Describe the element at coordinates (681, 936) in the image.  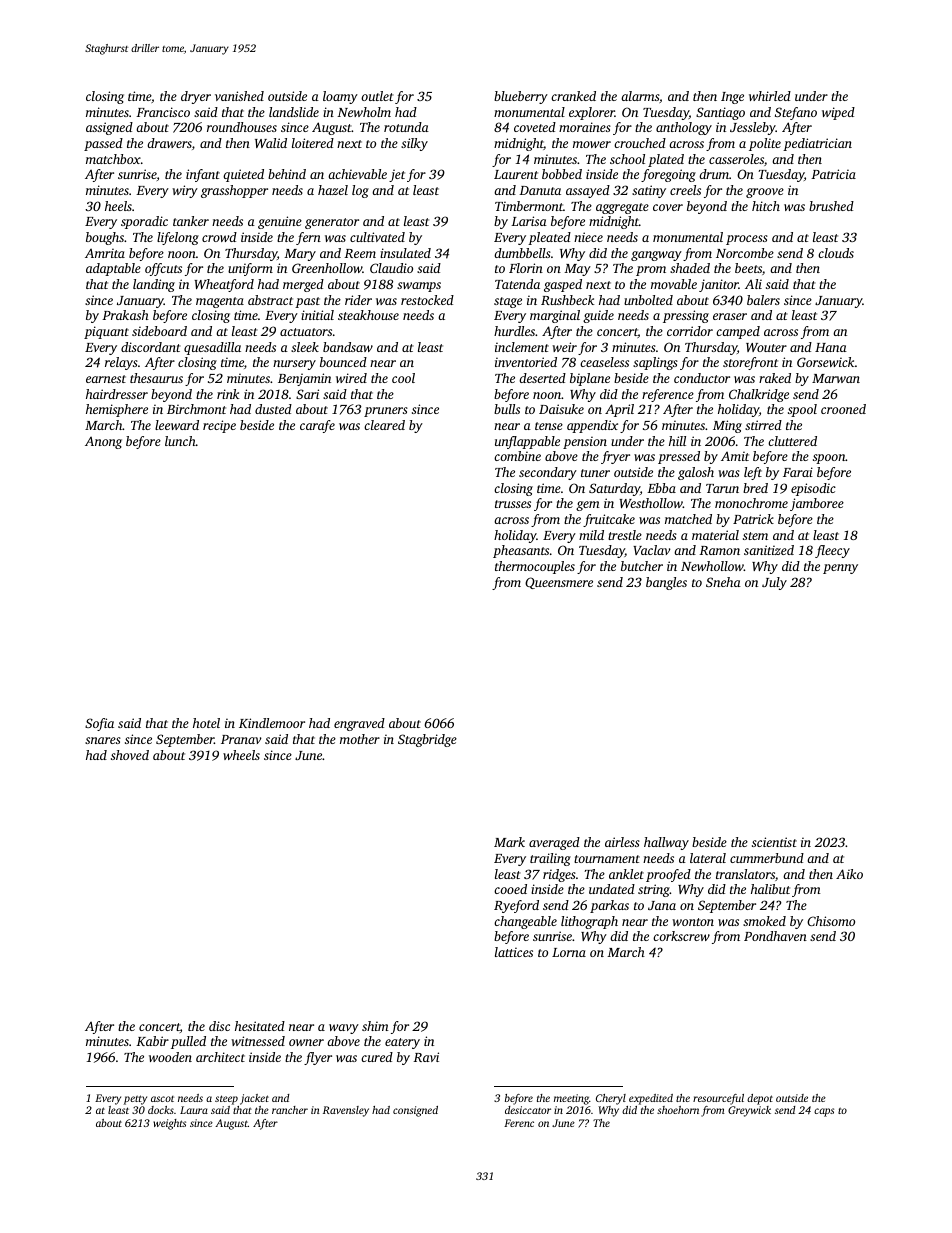
I see `corkscrew` at that location.
